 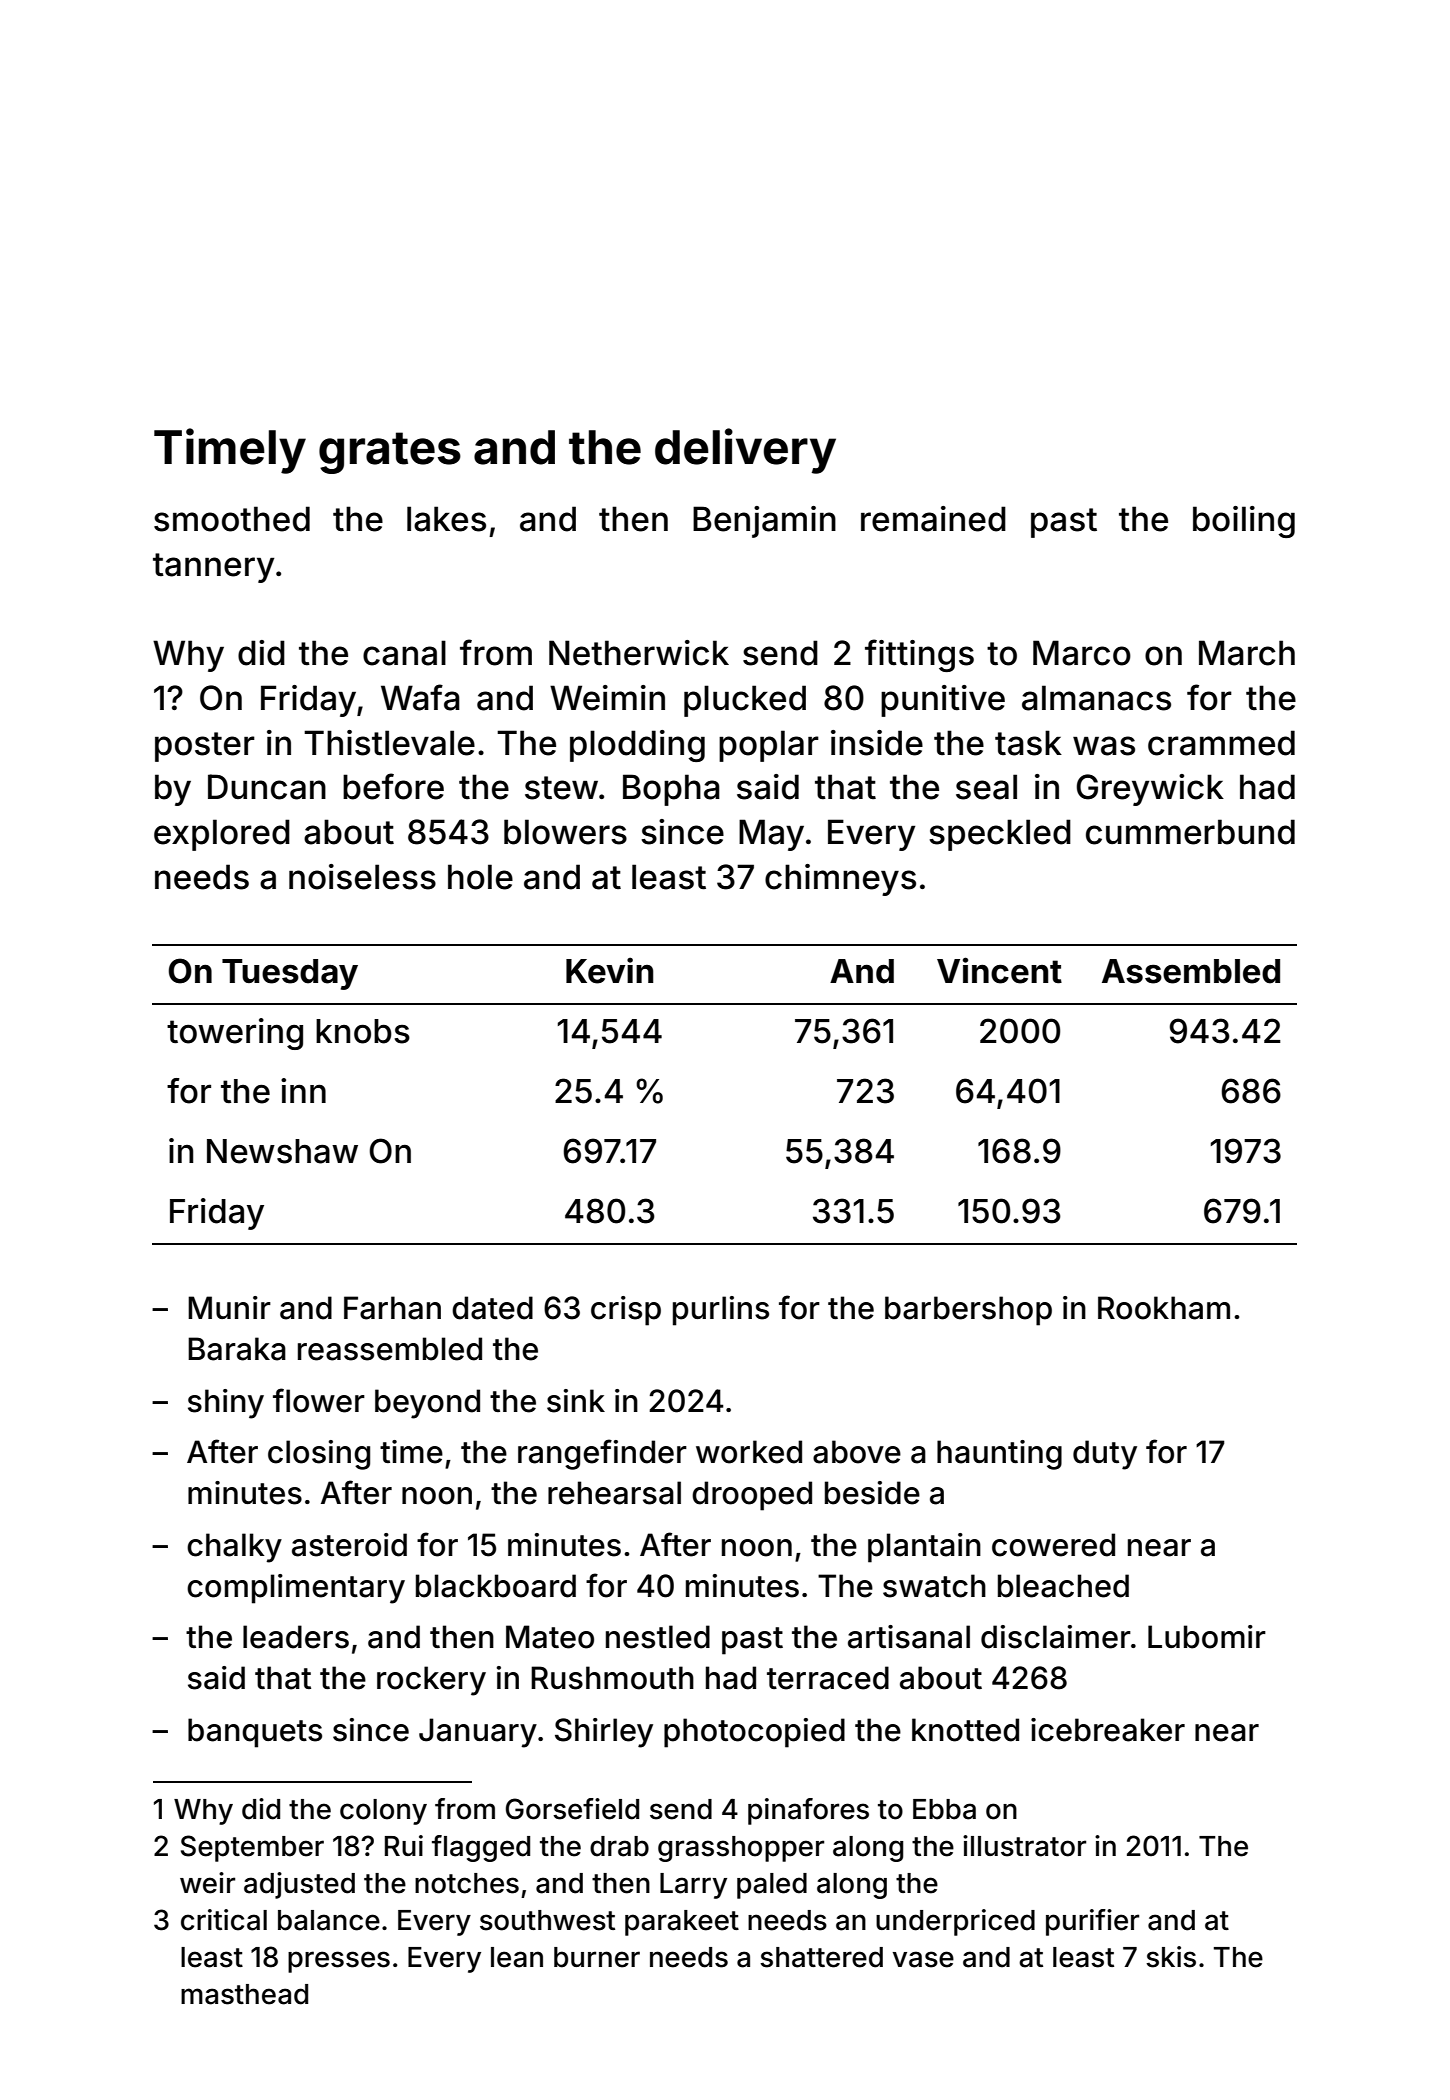 I want to click on grates, so click(x=390, y=453).
